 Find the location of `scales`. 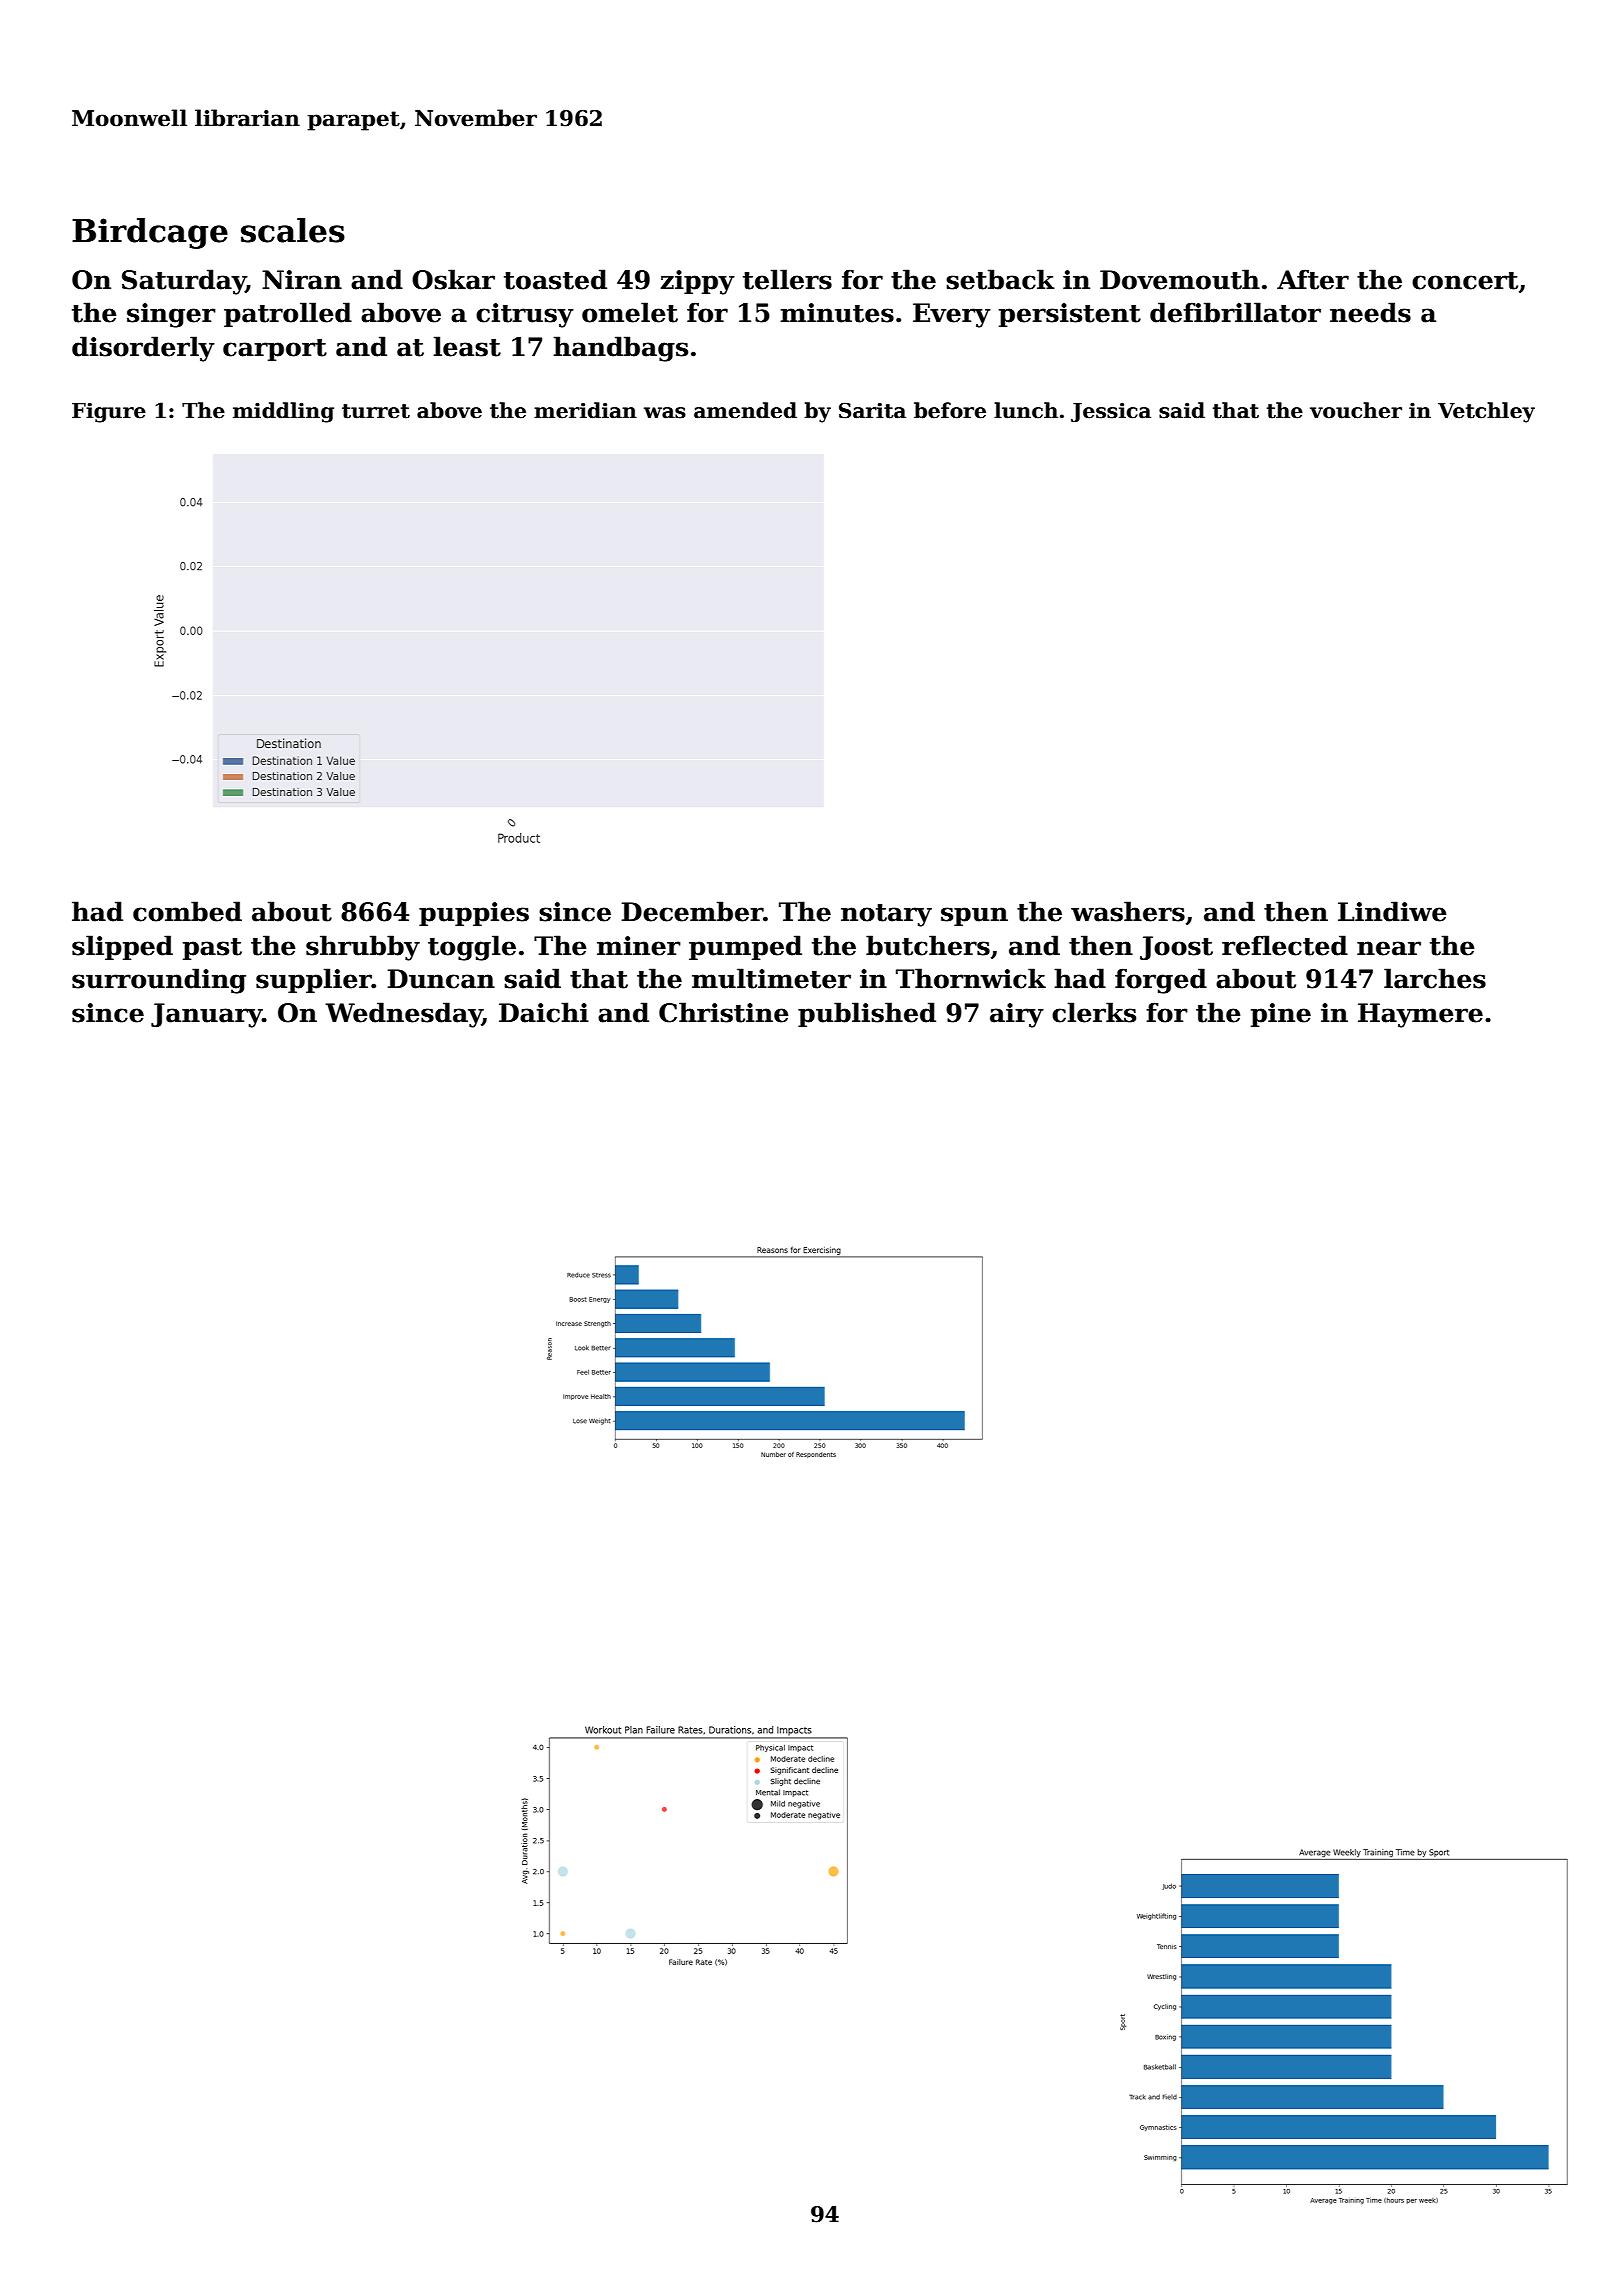

scales is located at coordinates (293, 230).
